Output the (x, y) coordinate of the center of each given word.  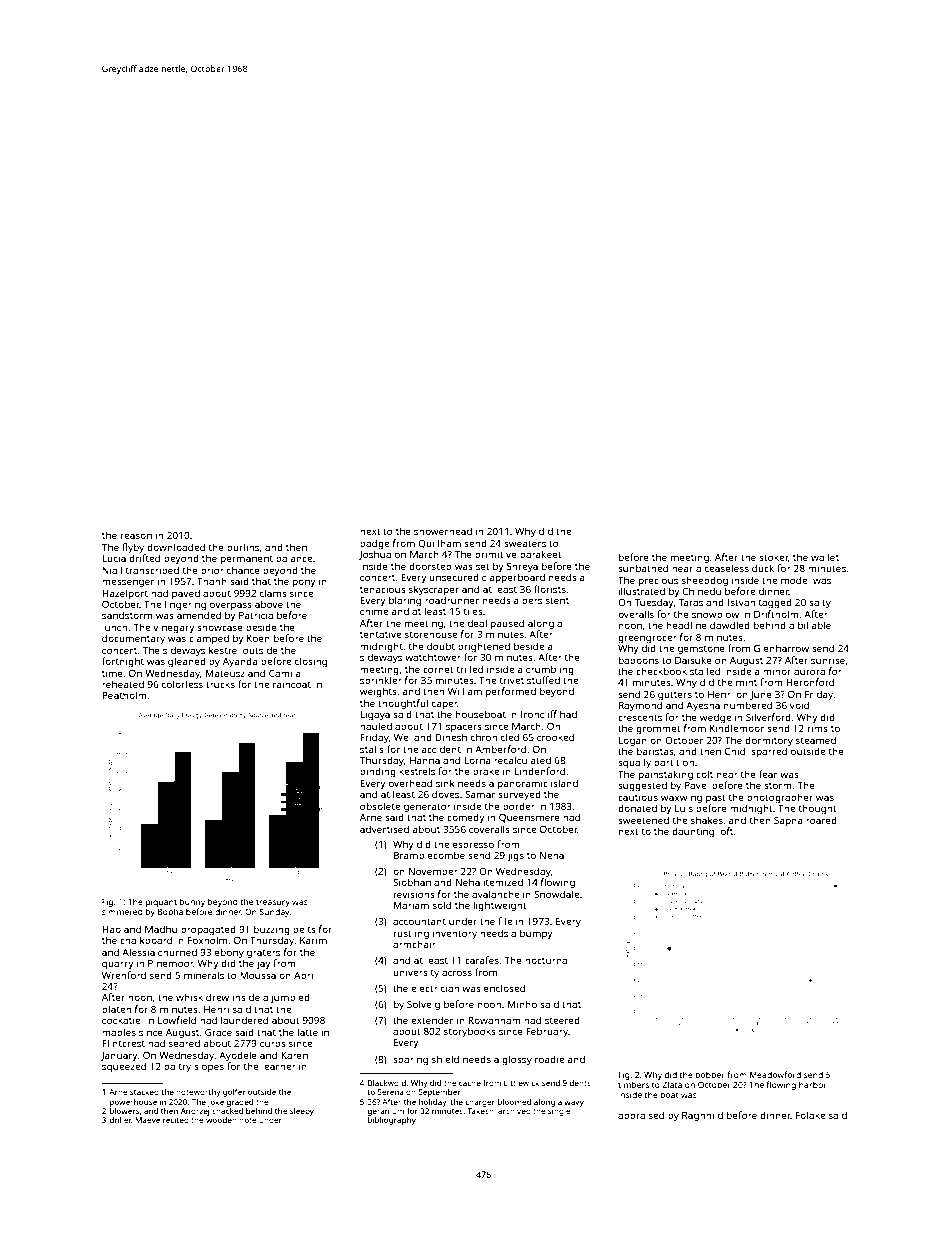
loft (725, 831)
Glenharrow (781, 648)
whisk (189, 997)
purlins (243, 548)
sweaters (525, 543)
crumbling (550, 670)
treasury (273, 903)
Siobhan (412, 882)
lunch (114, 627)
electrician (435, 988)
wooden (221, 1120)
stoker (774, 557)
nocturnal (547, 960)
